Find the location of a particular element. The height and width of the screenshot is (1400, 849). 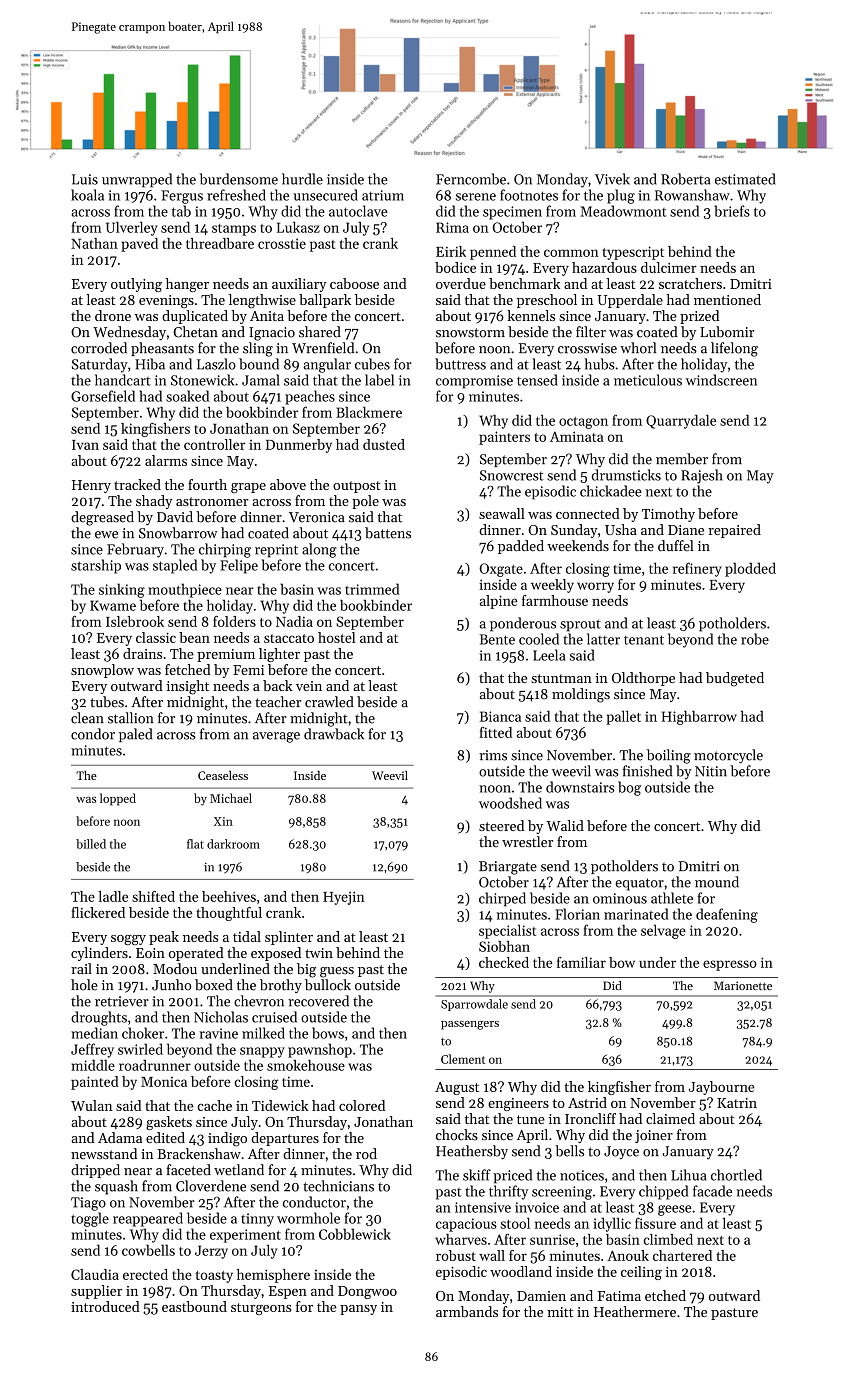

reappeared is located at coordinates (148, 1219).
